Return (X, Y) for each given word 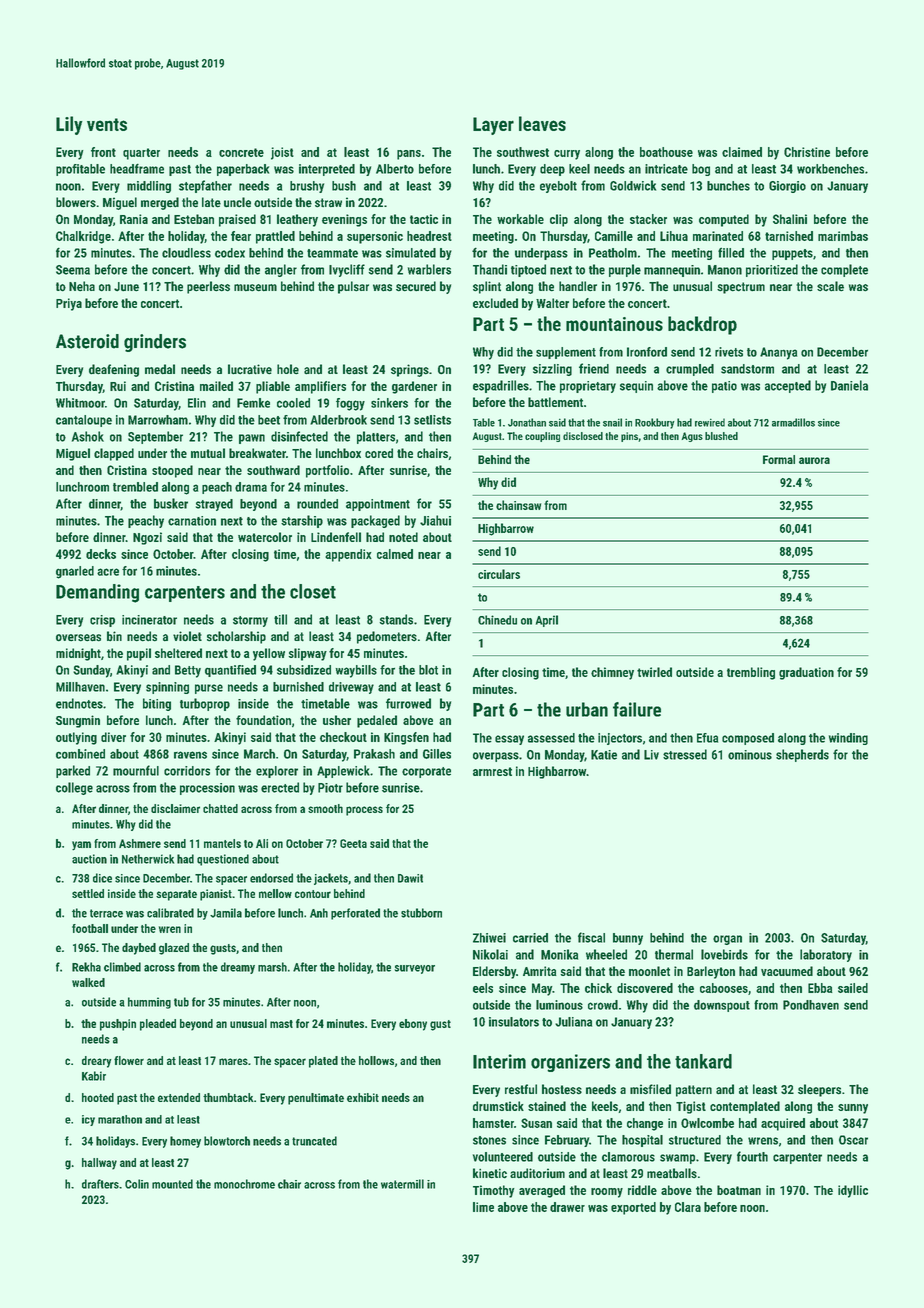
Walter (552, 303)
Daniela (849, 385)
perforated (355, 914)
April (547, 621)
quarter (141, 154)
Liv (651, 755)
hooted (98, 1097)
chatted (220, 808)
